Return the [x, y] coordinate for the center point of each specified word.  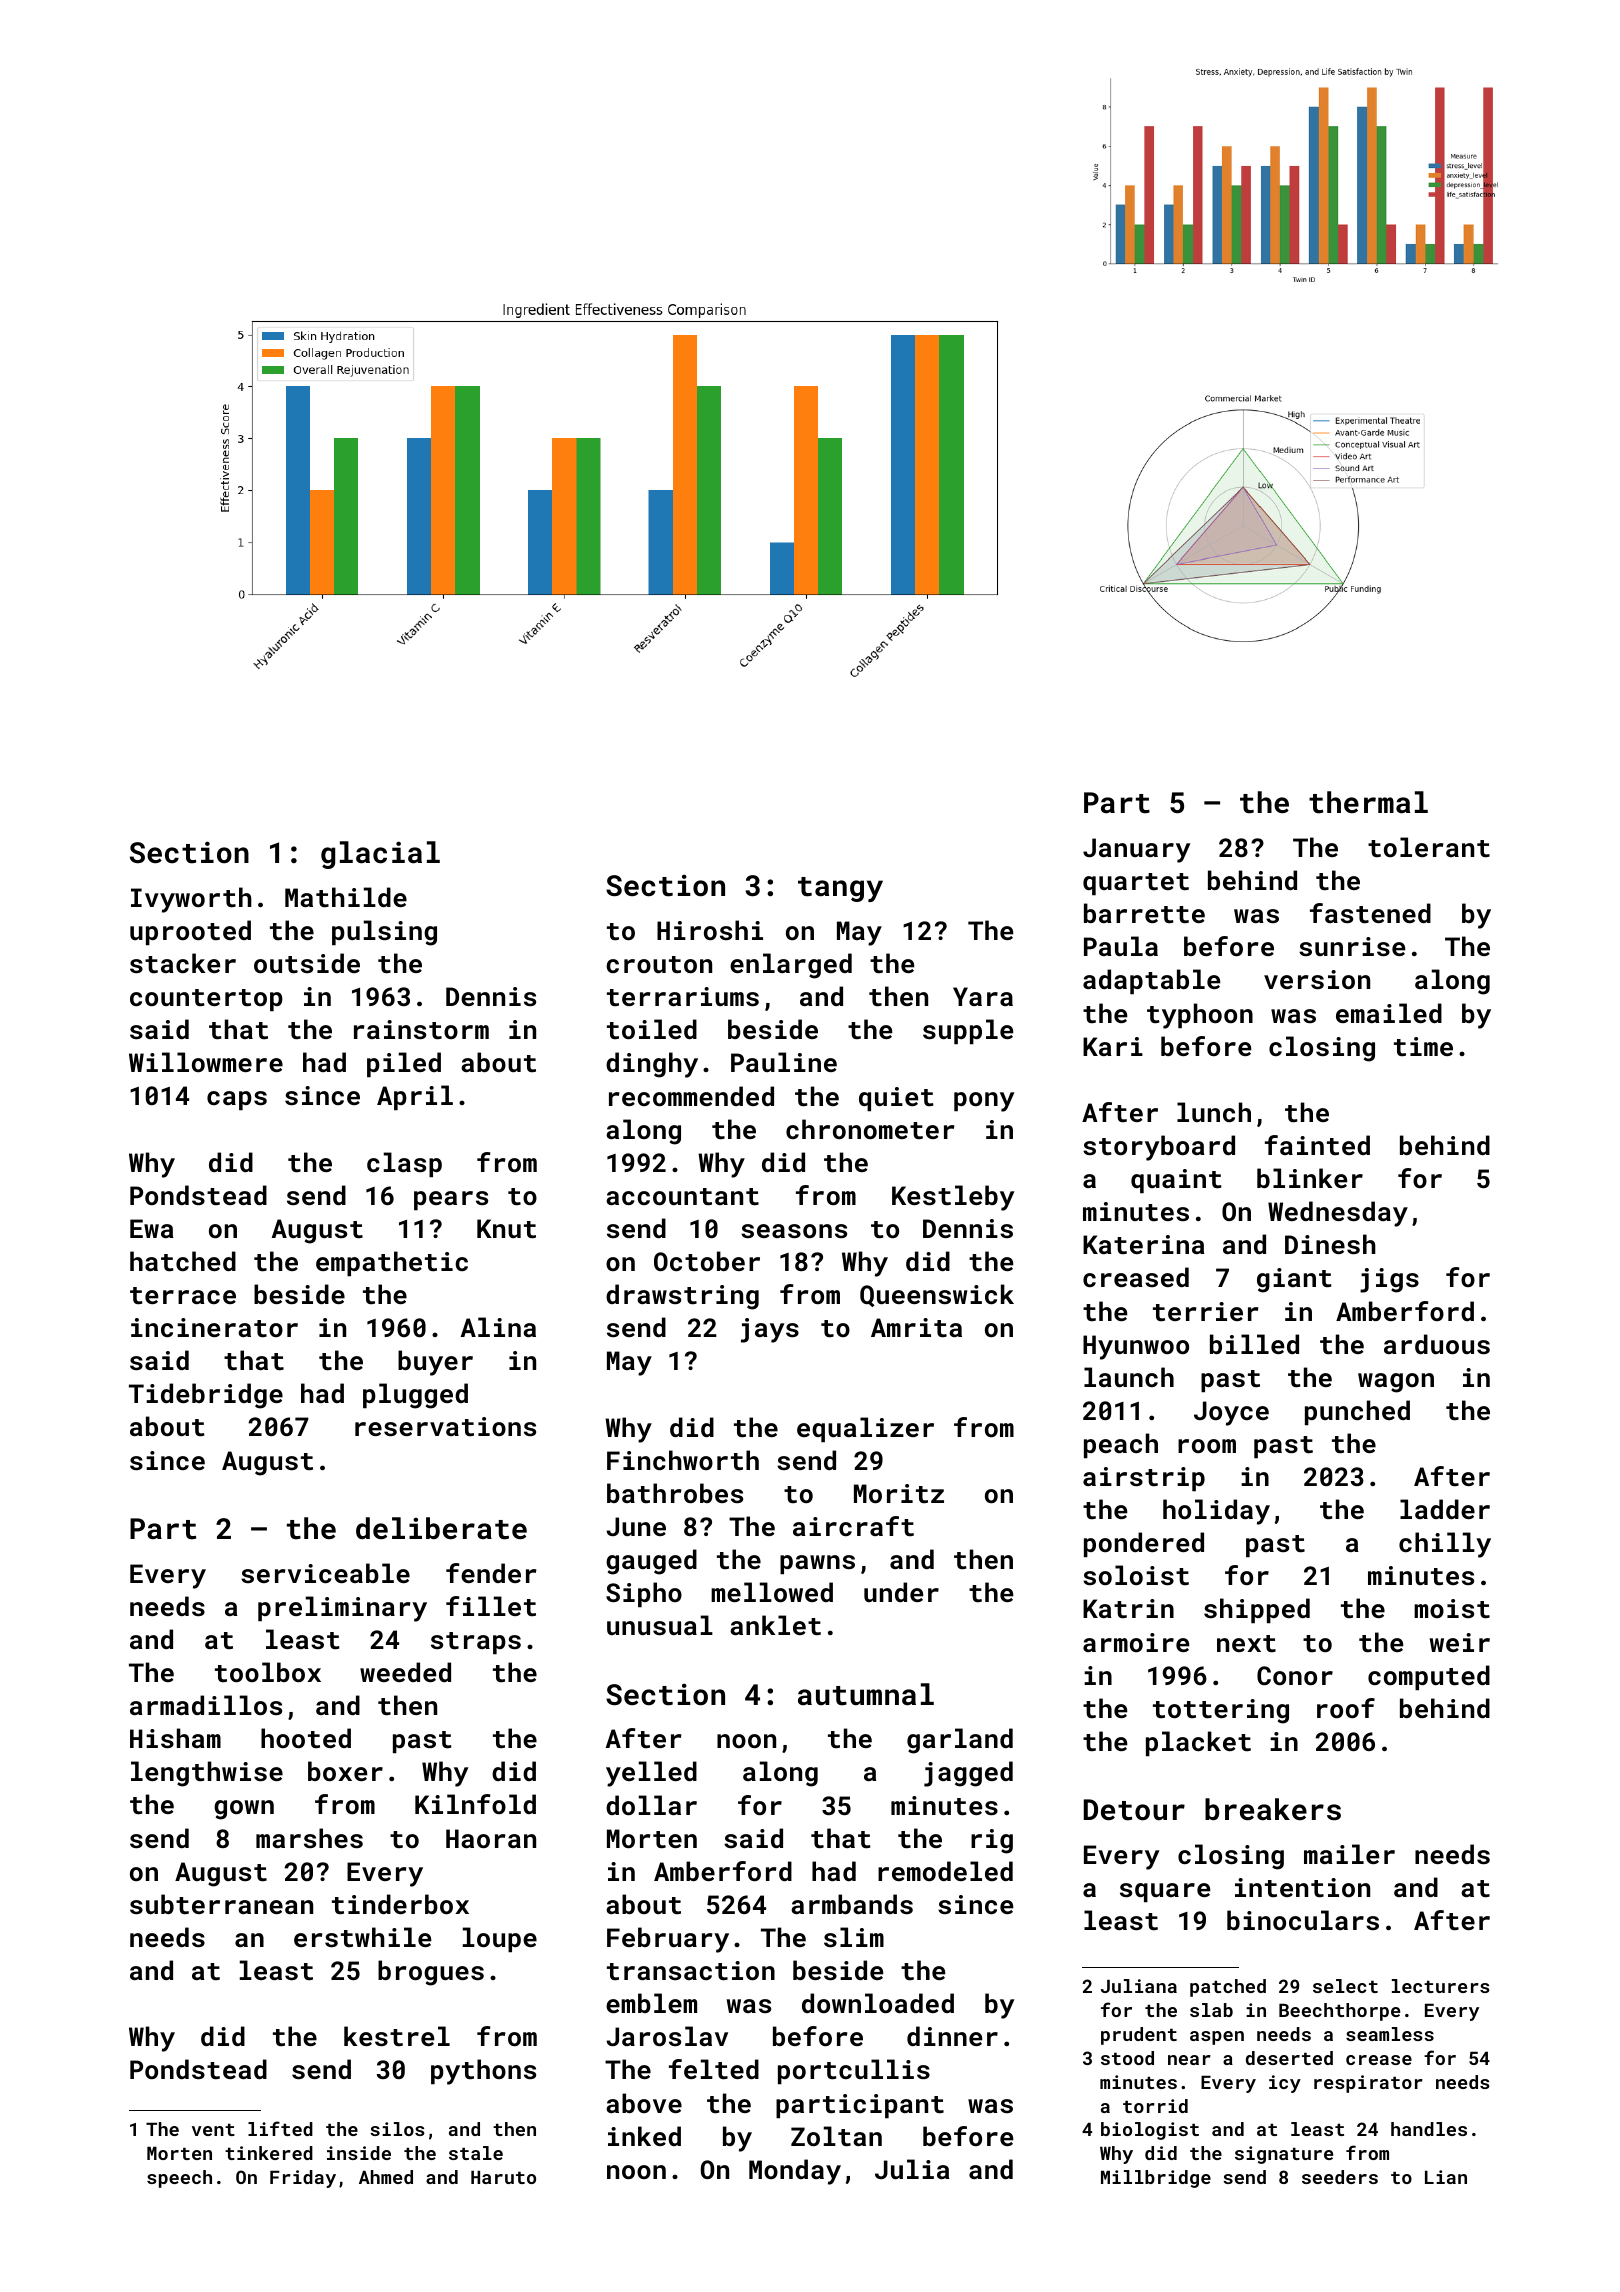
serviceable [325, 1573]
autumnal [866, 1694]
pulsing [384, 933]
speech [179, 2179]
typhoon [1200, 1016]
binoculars [1303, 1920]
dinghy [652, 1065]
